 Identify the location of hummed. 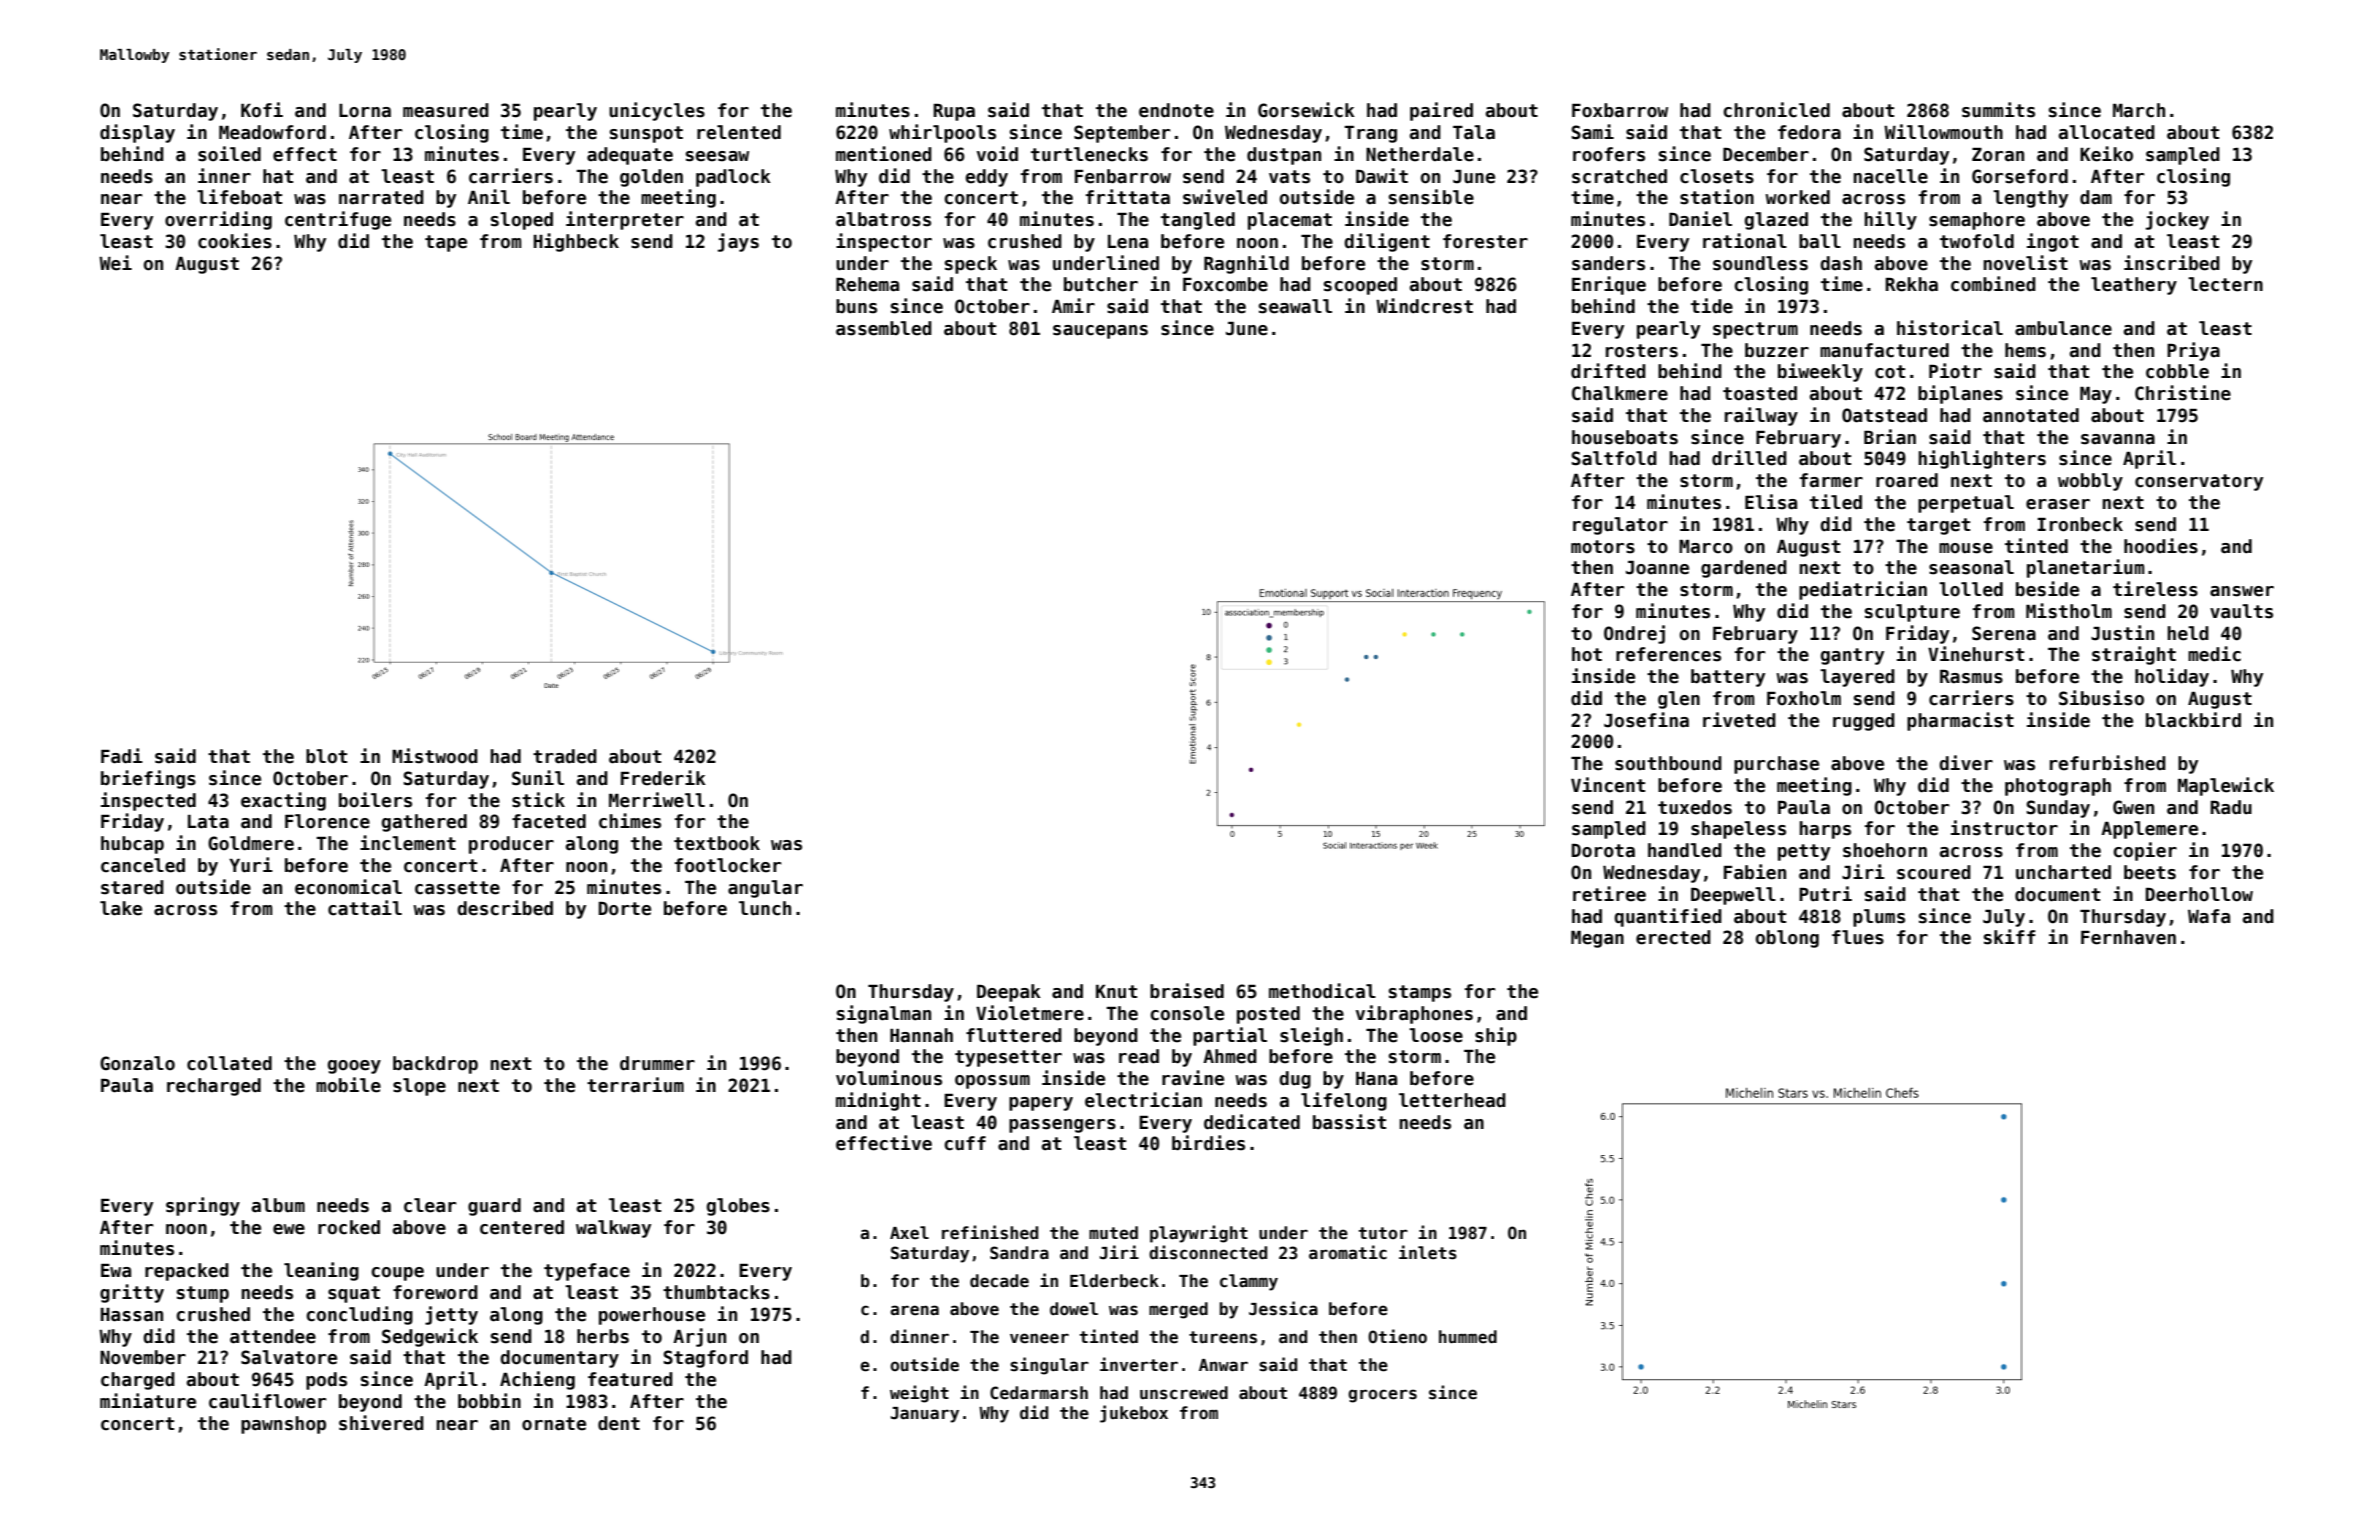
(1468, 1337).
